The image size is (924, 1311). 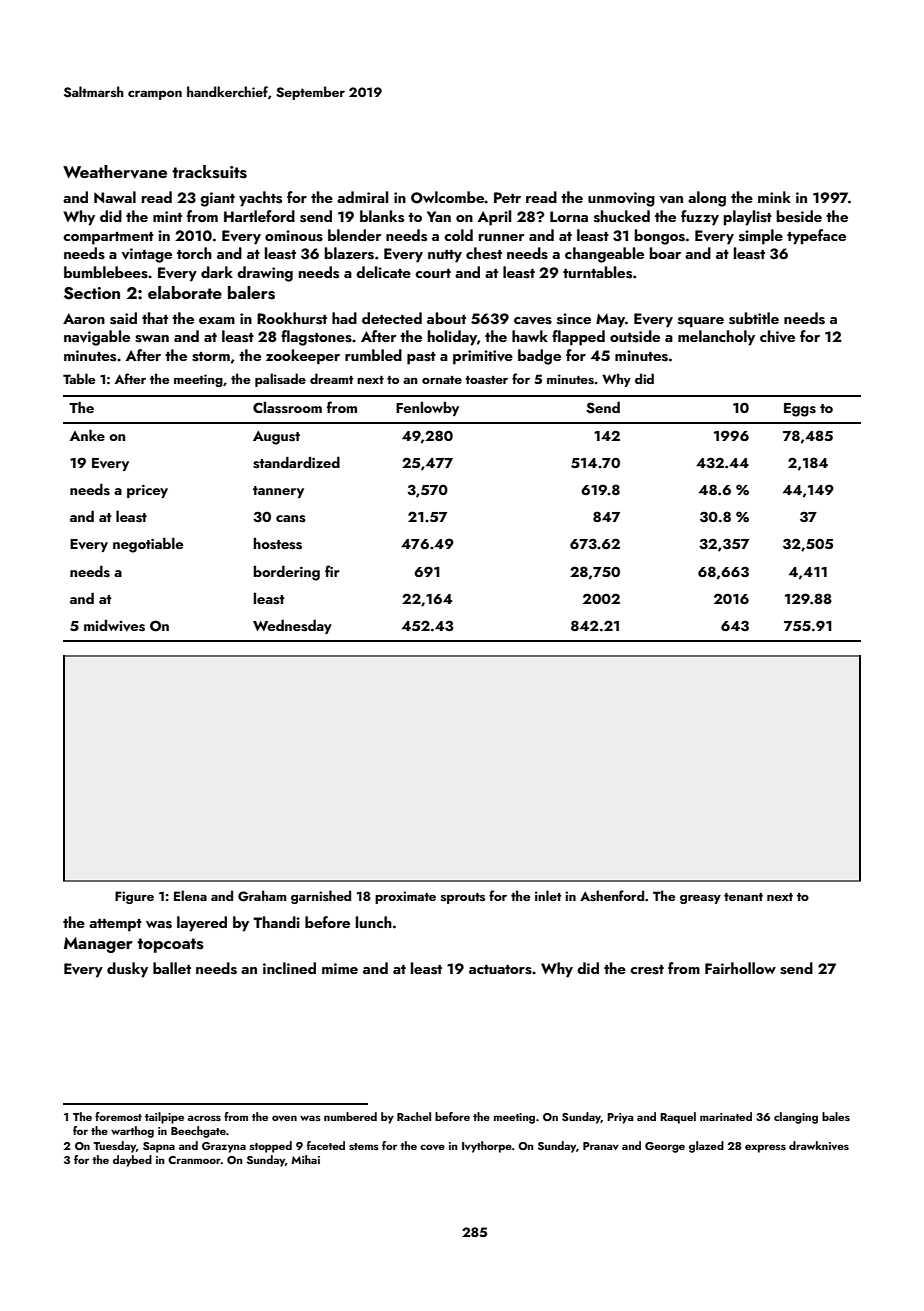 I want to click on midwives, so click(x=114, y=625).
